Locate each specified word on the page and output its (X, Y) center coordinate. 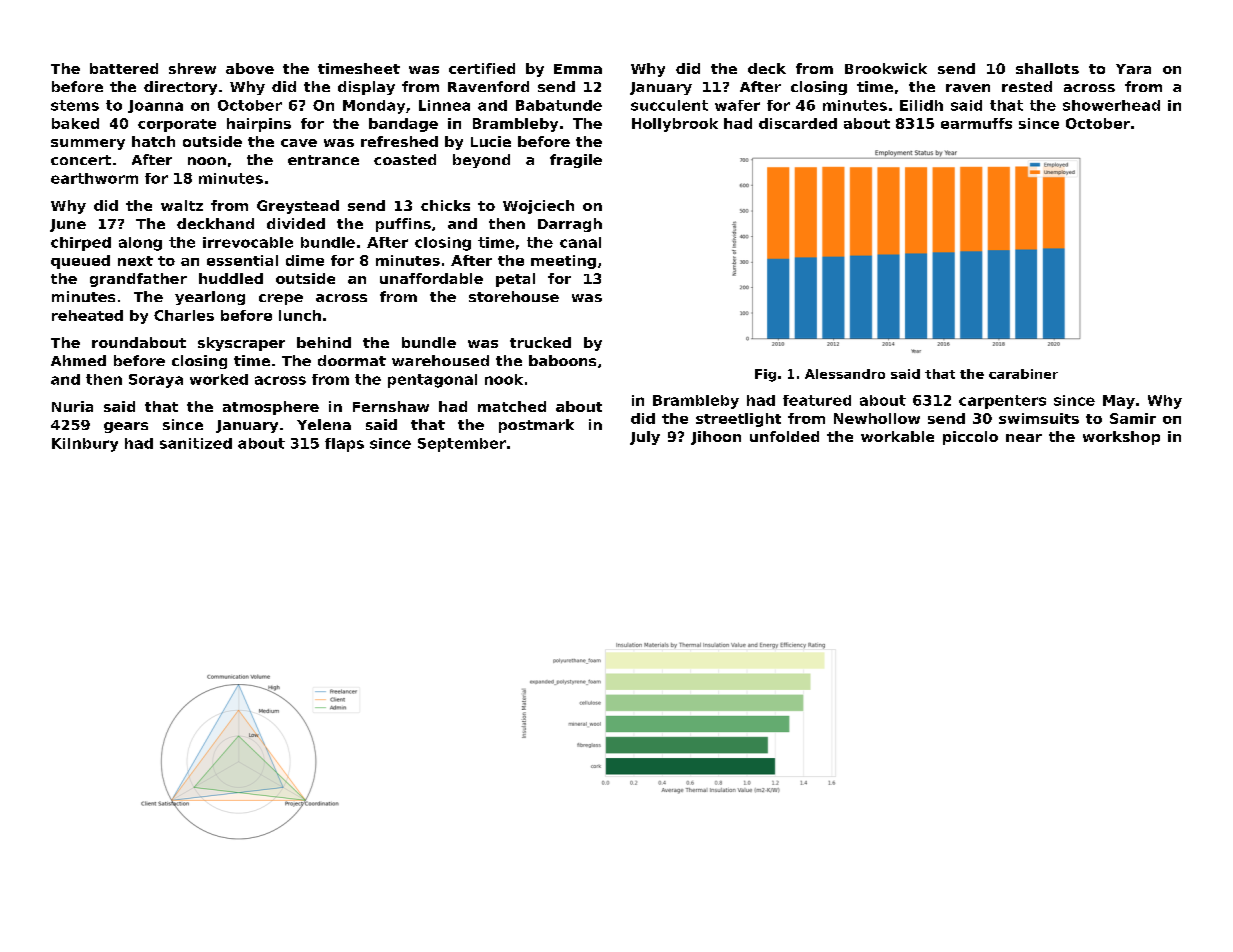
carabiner (1023, 374)
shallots (1047, 68)
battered (124, 68)
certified (482, 68)
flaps (344, 445)
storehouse (514, 296)
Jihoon (716, 438)
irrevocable (248, 242)
